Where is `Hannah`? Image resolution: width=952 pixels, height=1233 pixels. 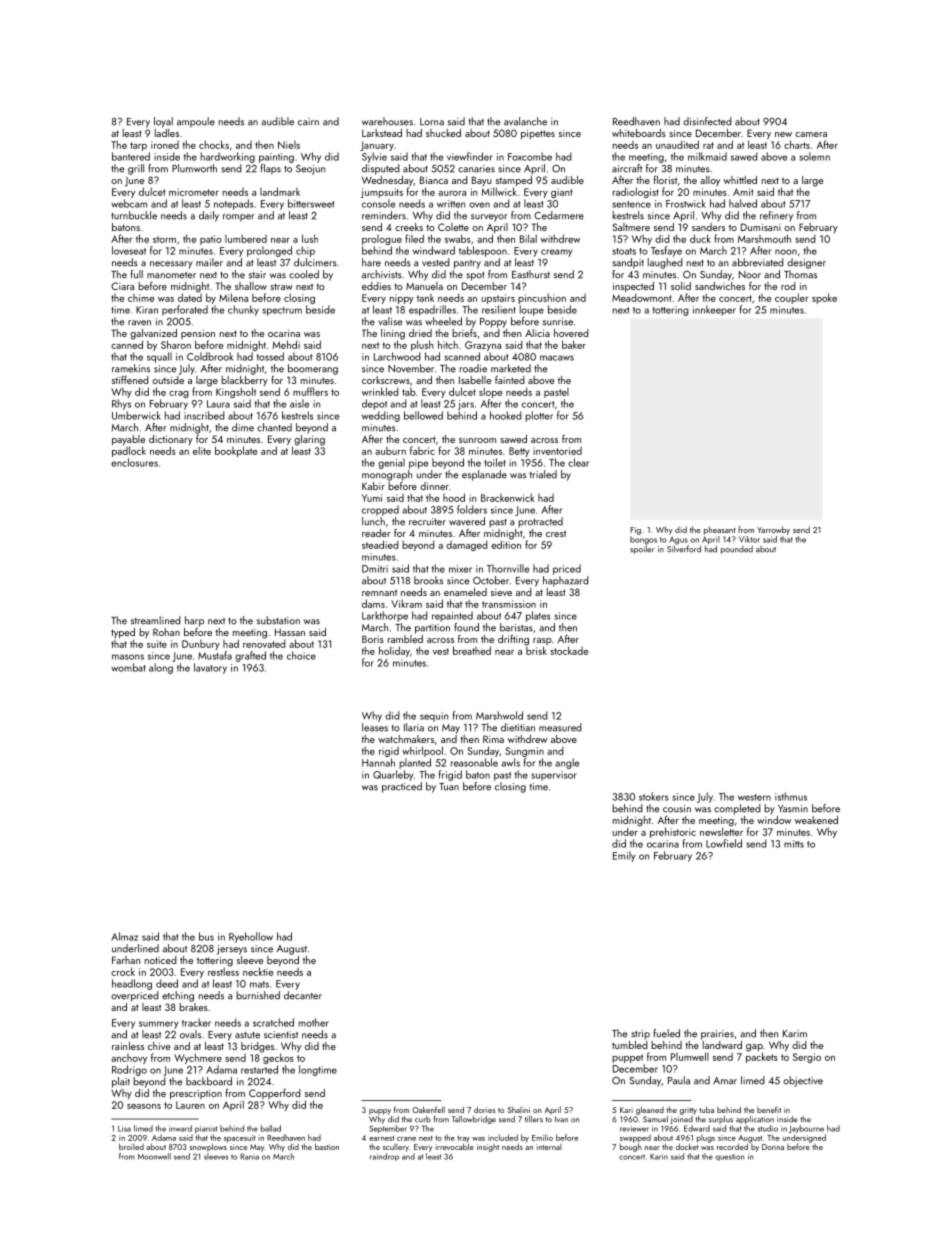
Hannah is located at coordinates (378, 762).
